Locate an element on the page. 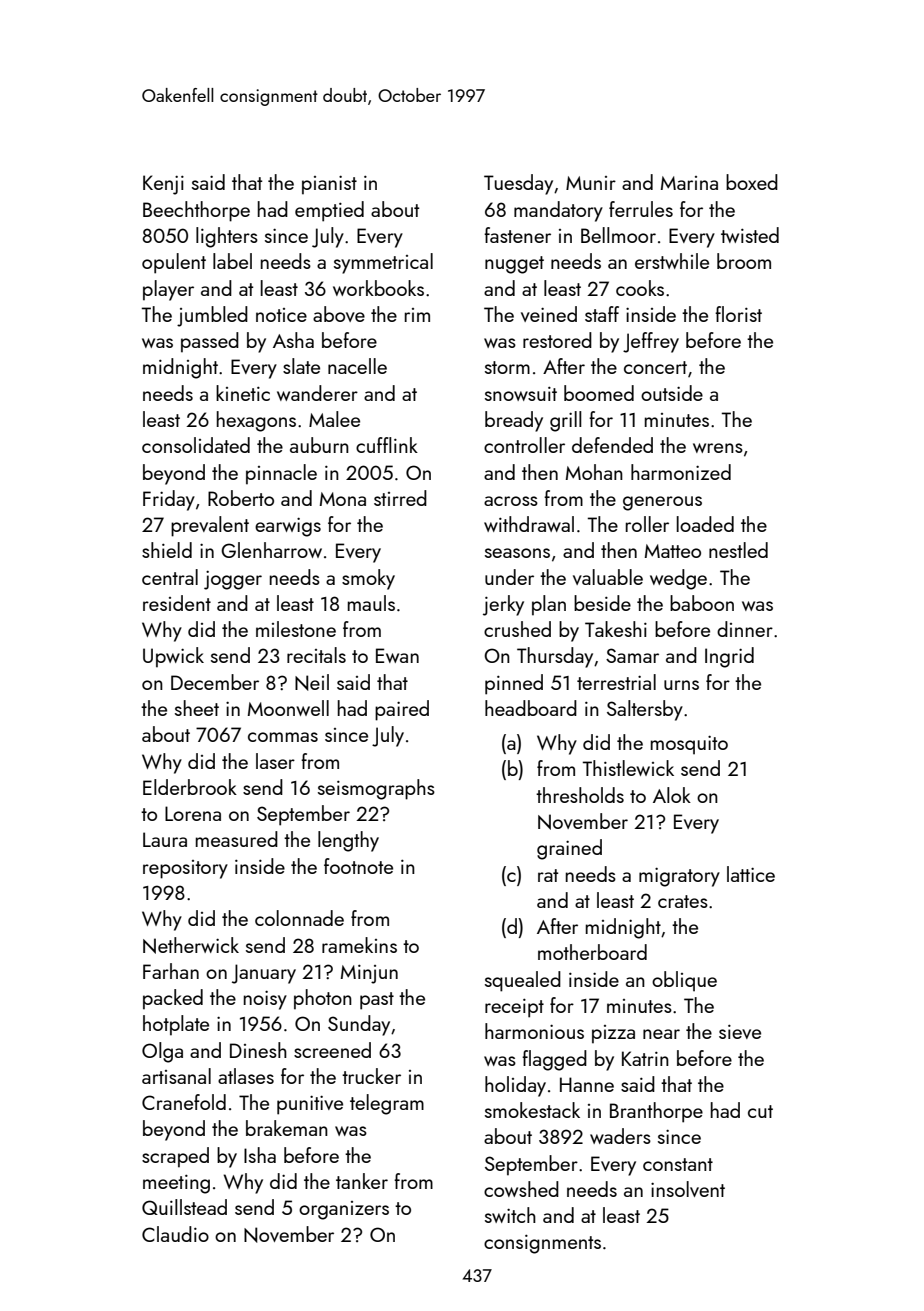 The width and height of the image is (924, 1311). wanderer is located at coordinates (317, 393).
